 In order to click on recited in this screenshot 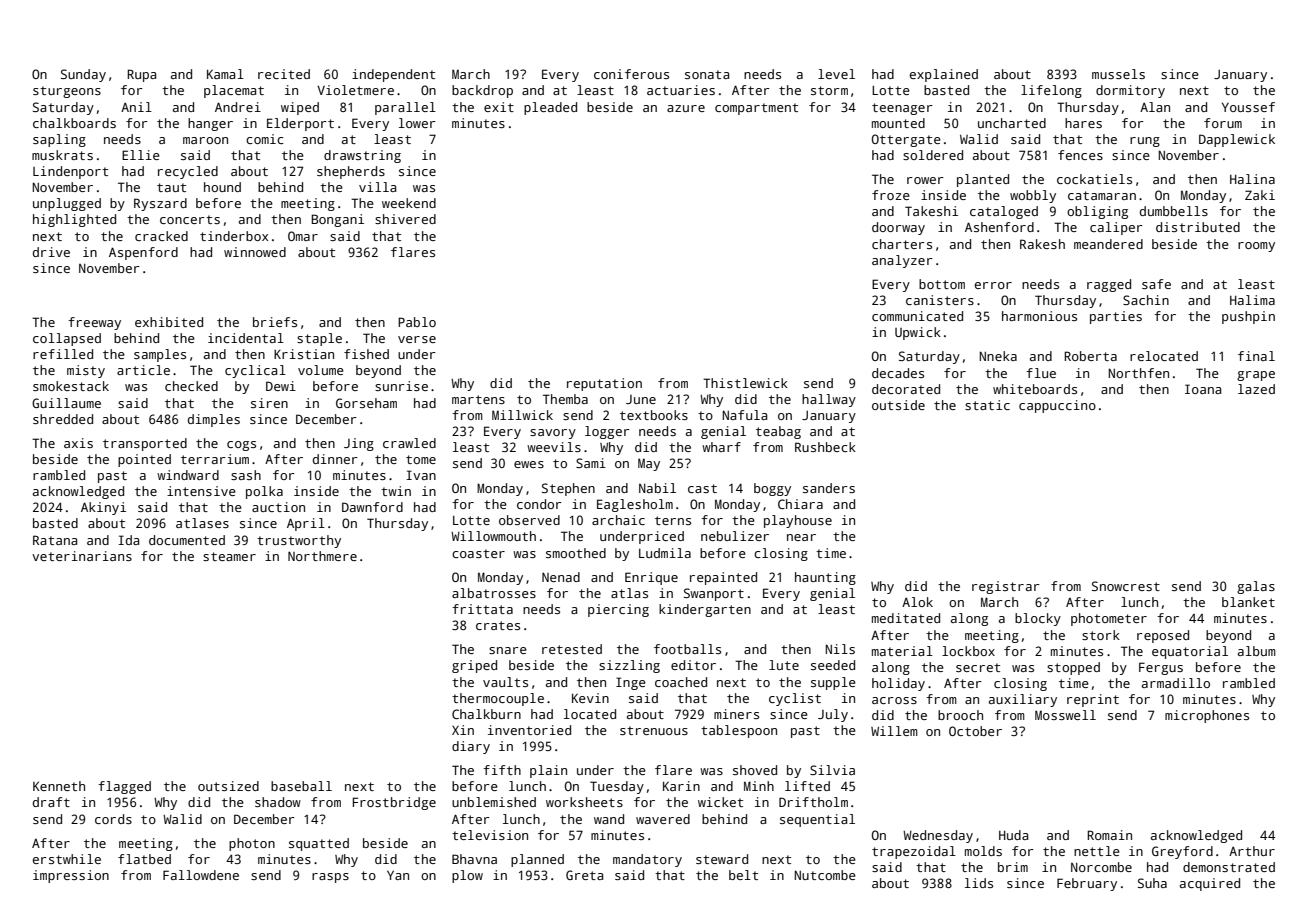, I will do `click(284, 74)`.
